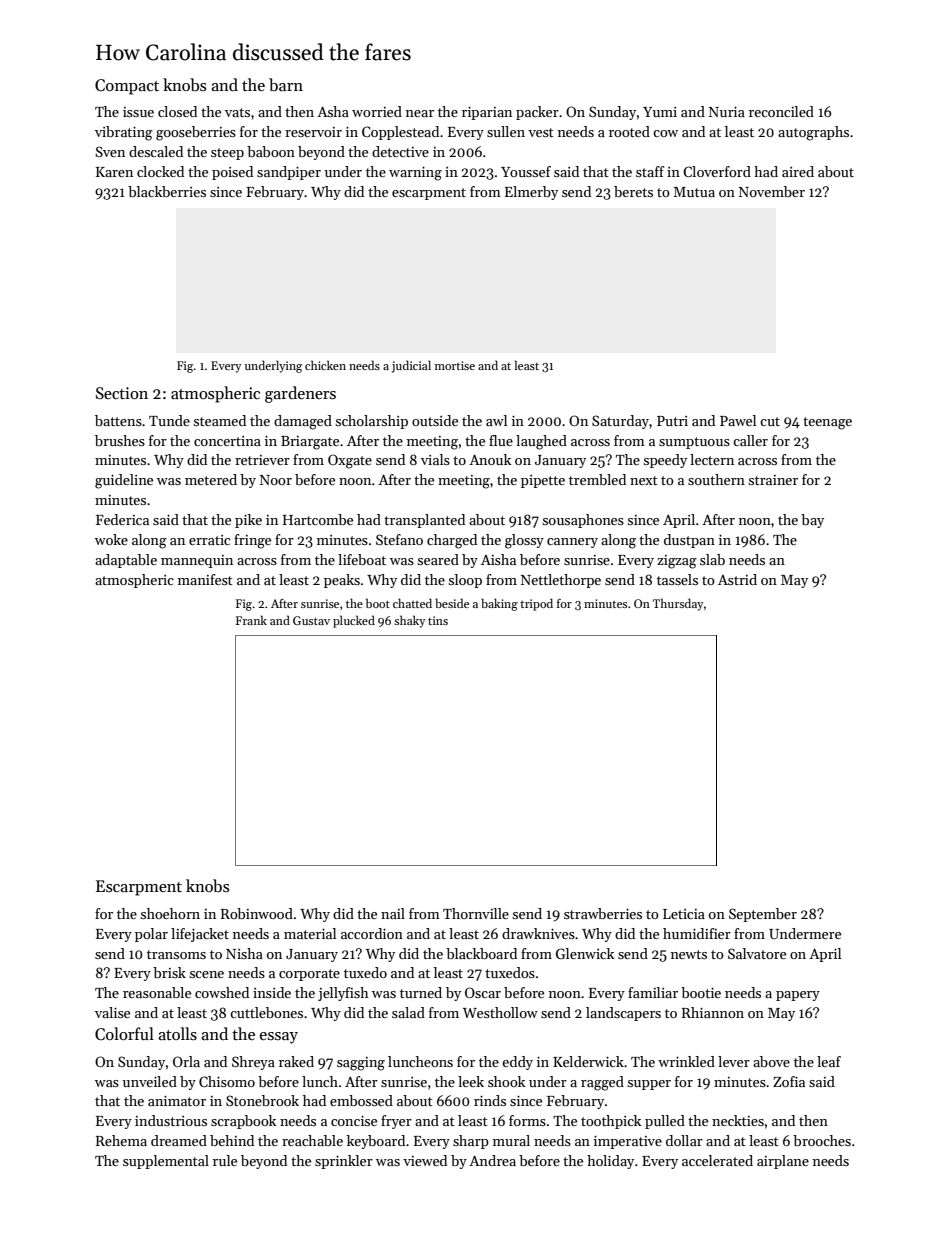 This image has height=1233, width=952. I want to click on rule, so click(225, 1160).
